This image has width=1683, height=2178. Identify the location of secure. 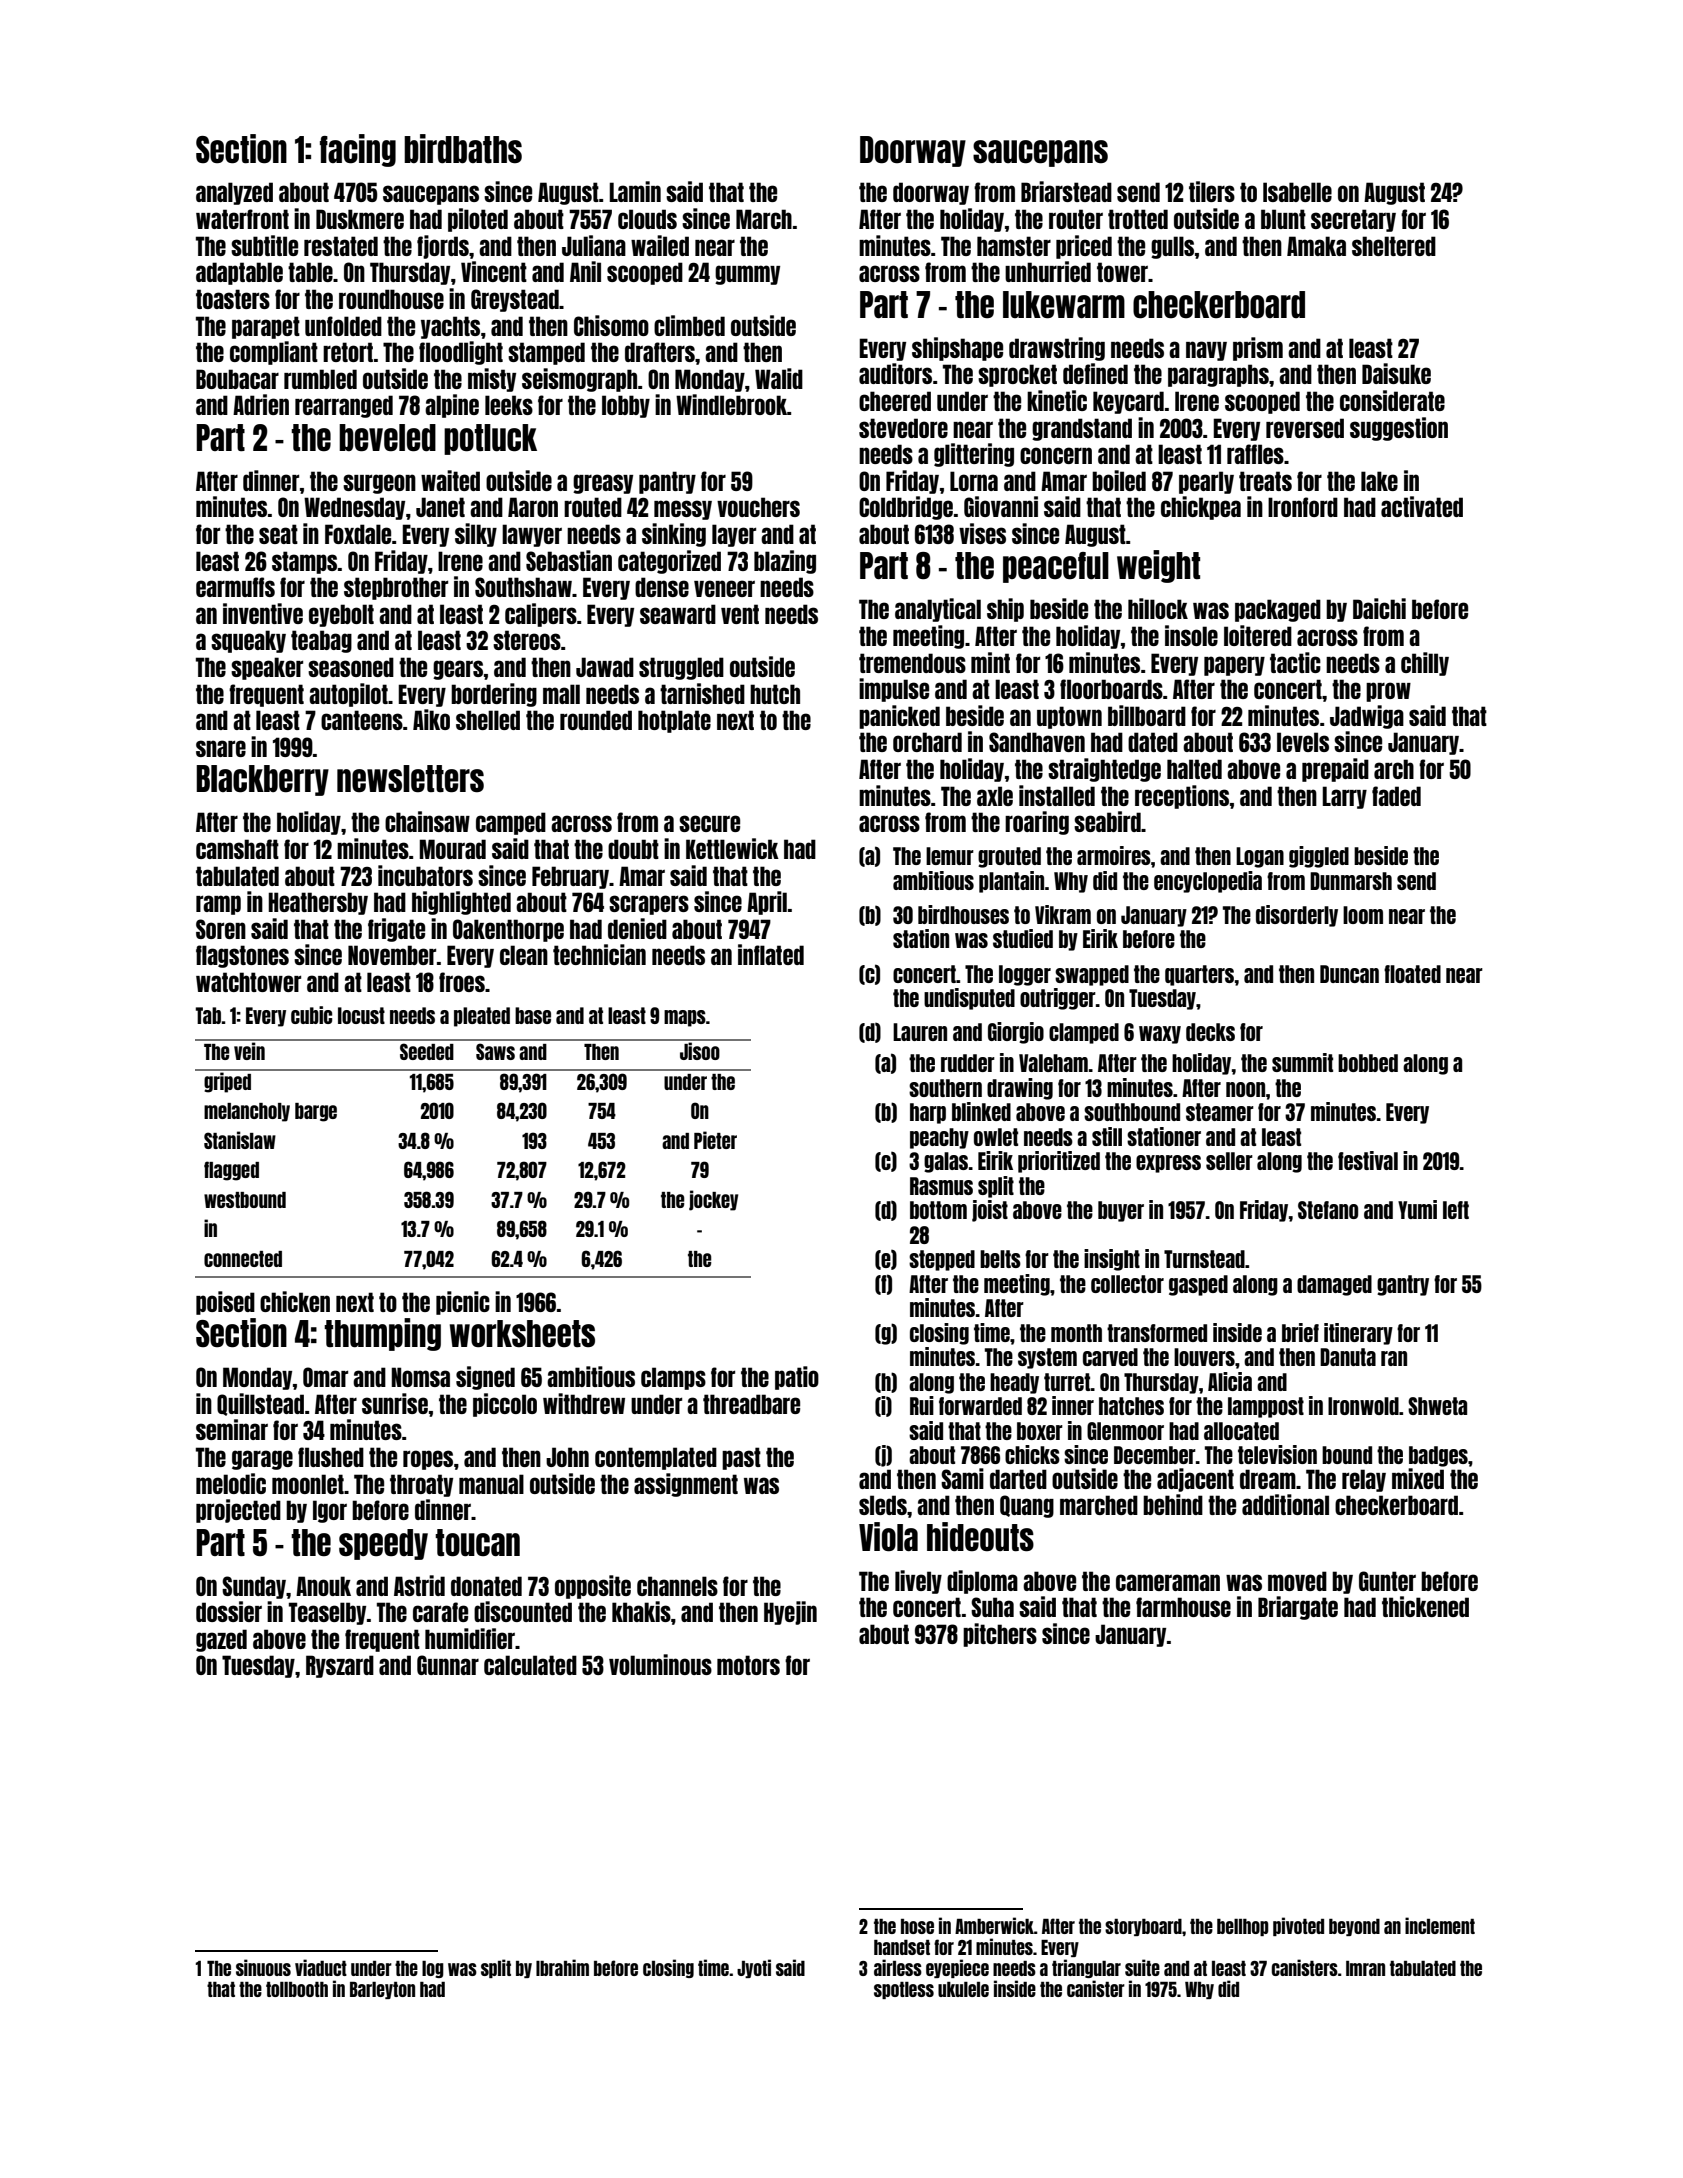
(709, 823).
